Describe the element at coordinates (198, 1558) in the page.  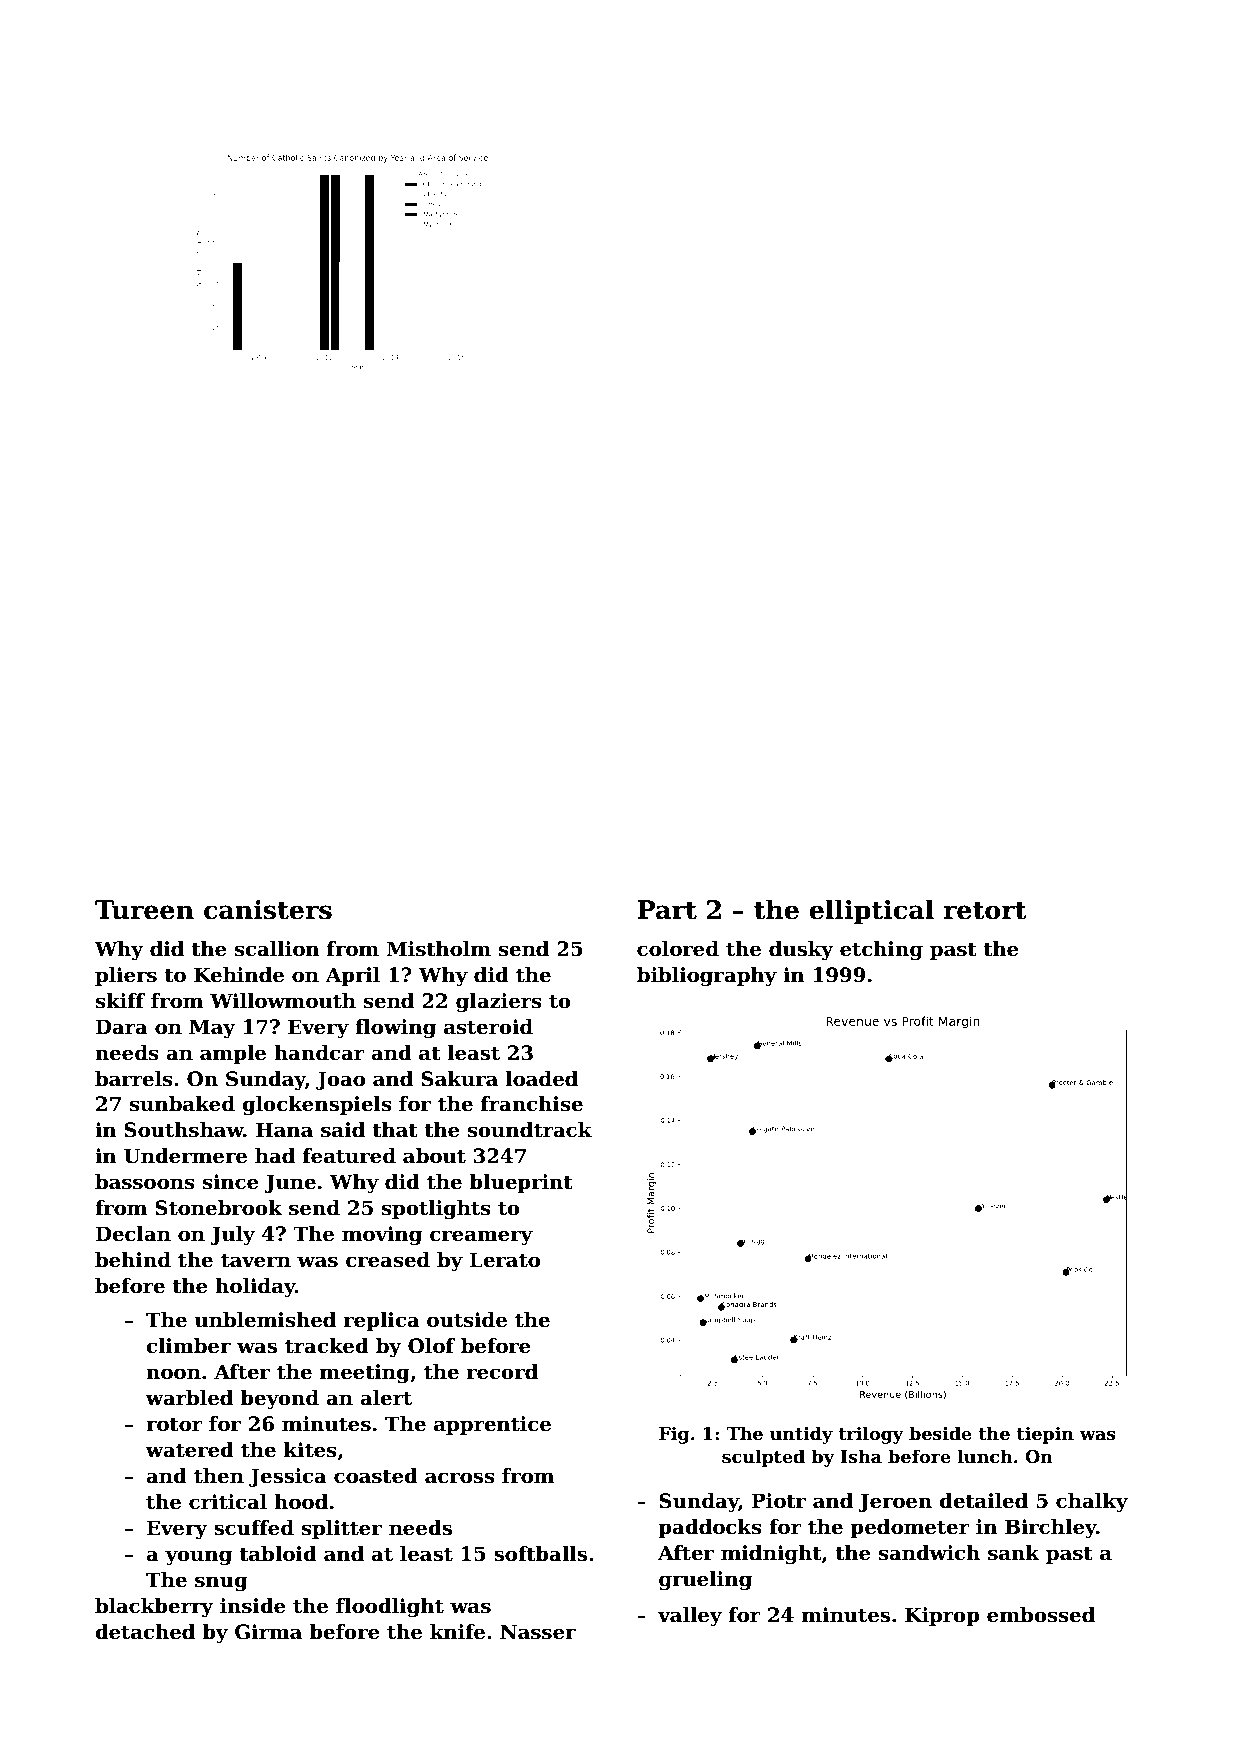
I see `young` at that location.
